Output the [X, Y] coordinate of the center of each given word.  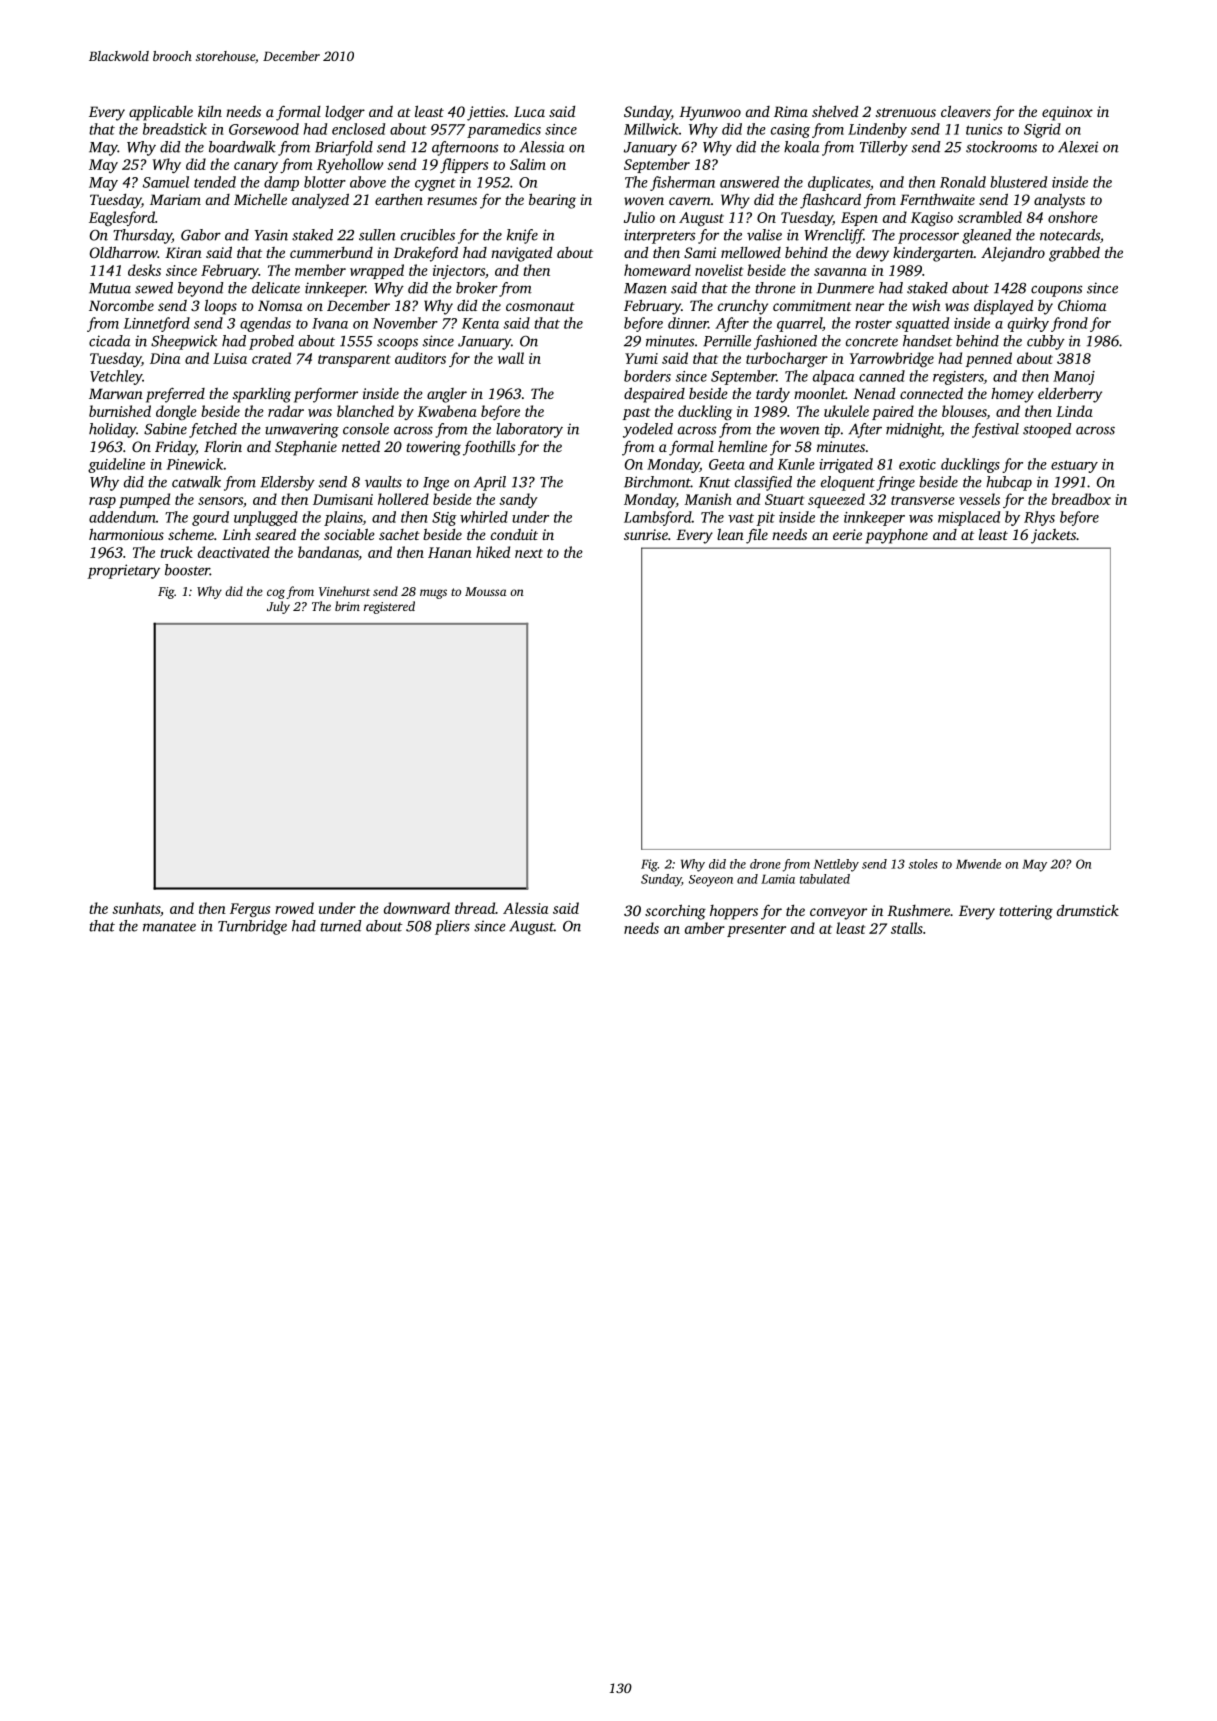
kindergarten [933, 254]
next [529, 553]
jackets [1053, 536]
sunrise [646, 534]
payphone [897, 536]
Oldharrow [124, 252]
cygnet [435, 184]
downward [417, 908]
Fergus [250, 910]
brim [347, 606]
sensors [220, 501]
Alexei [1078, 147]
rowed [294, 908]
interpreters [659, 236]
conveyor [838, 914]
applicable [161, 113]
